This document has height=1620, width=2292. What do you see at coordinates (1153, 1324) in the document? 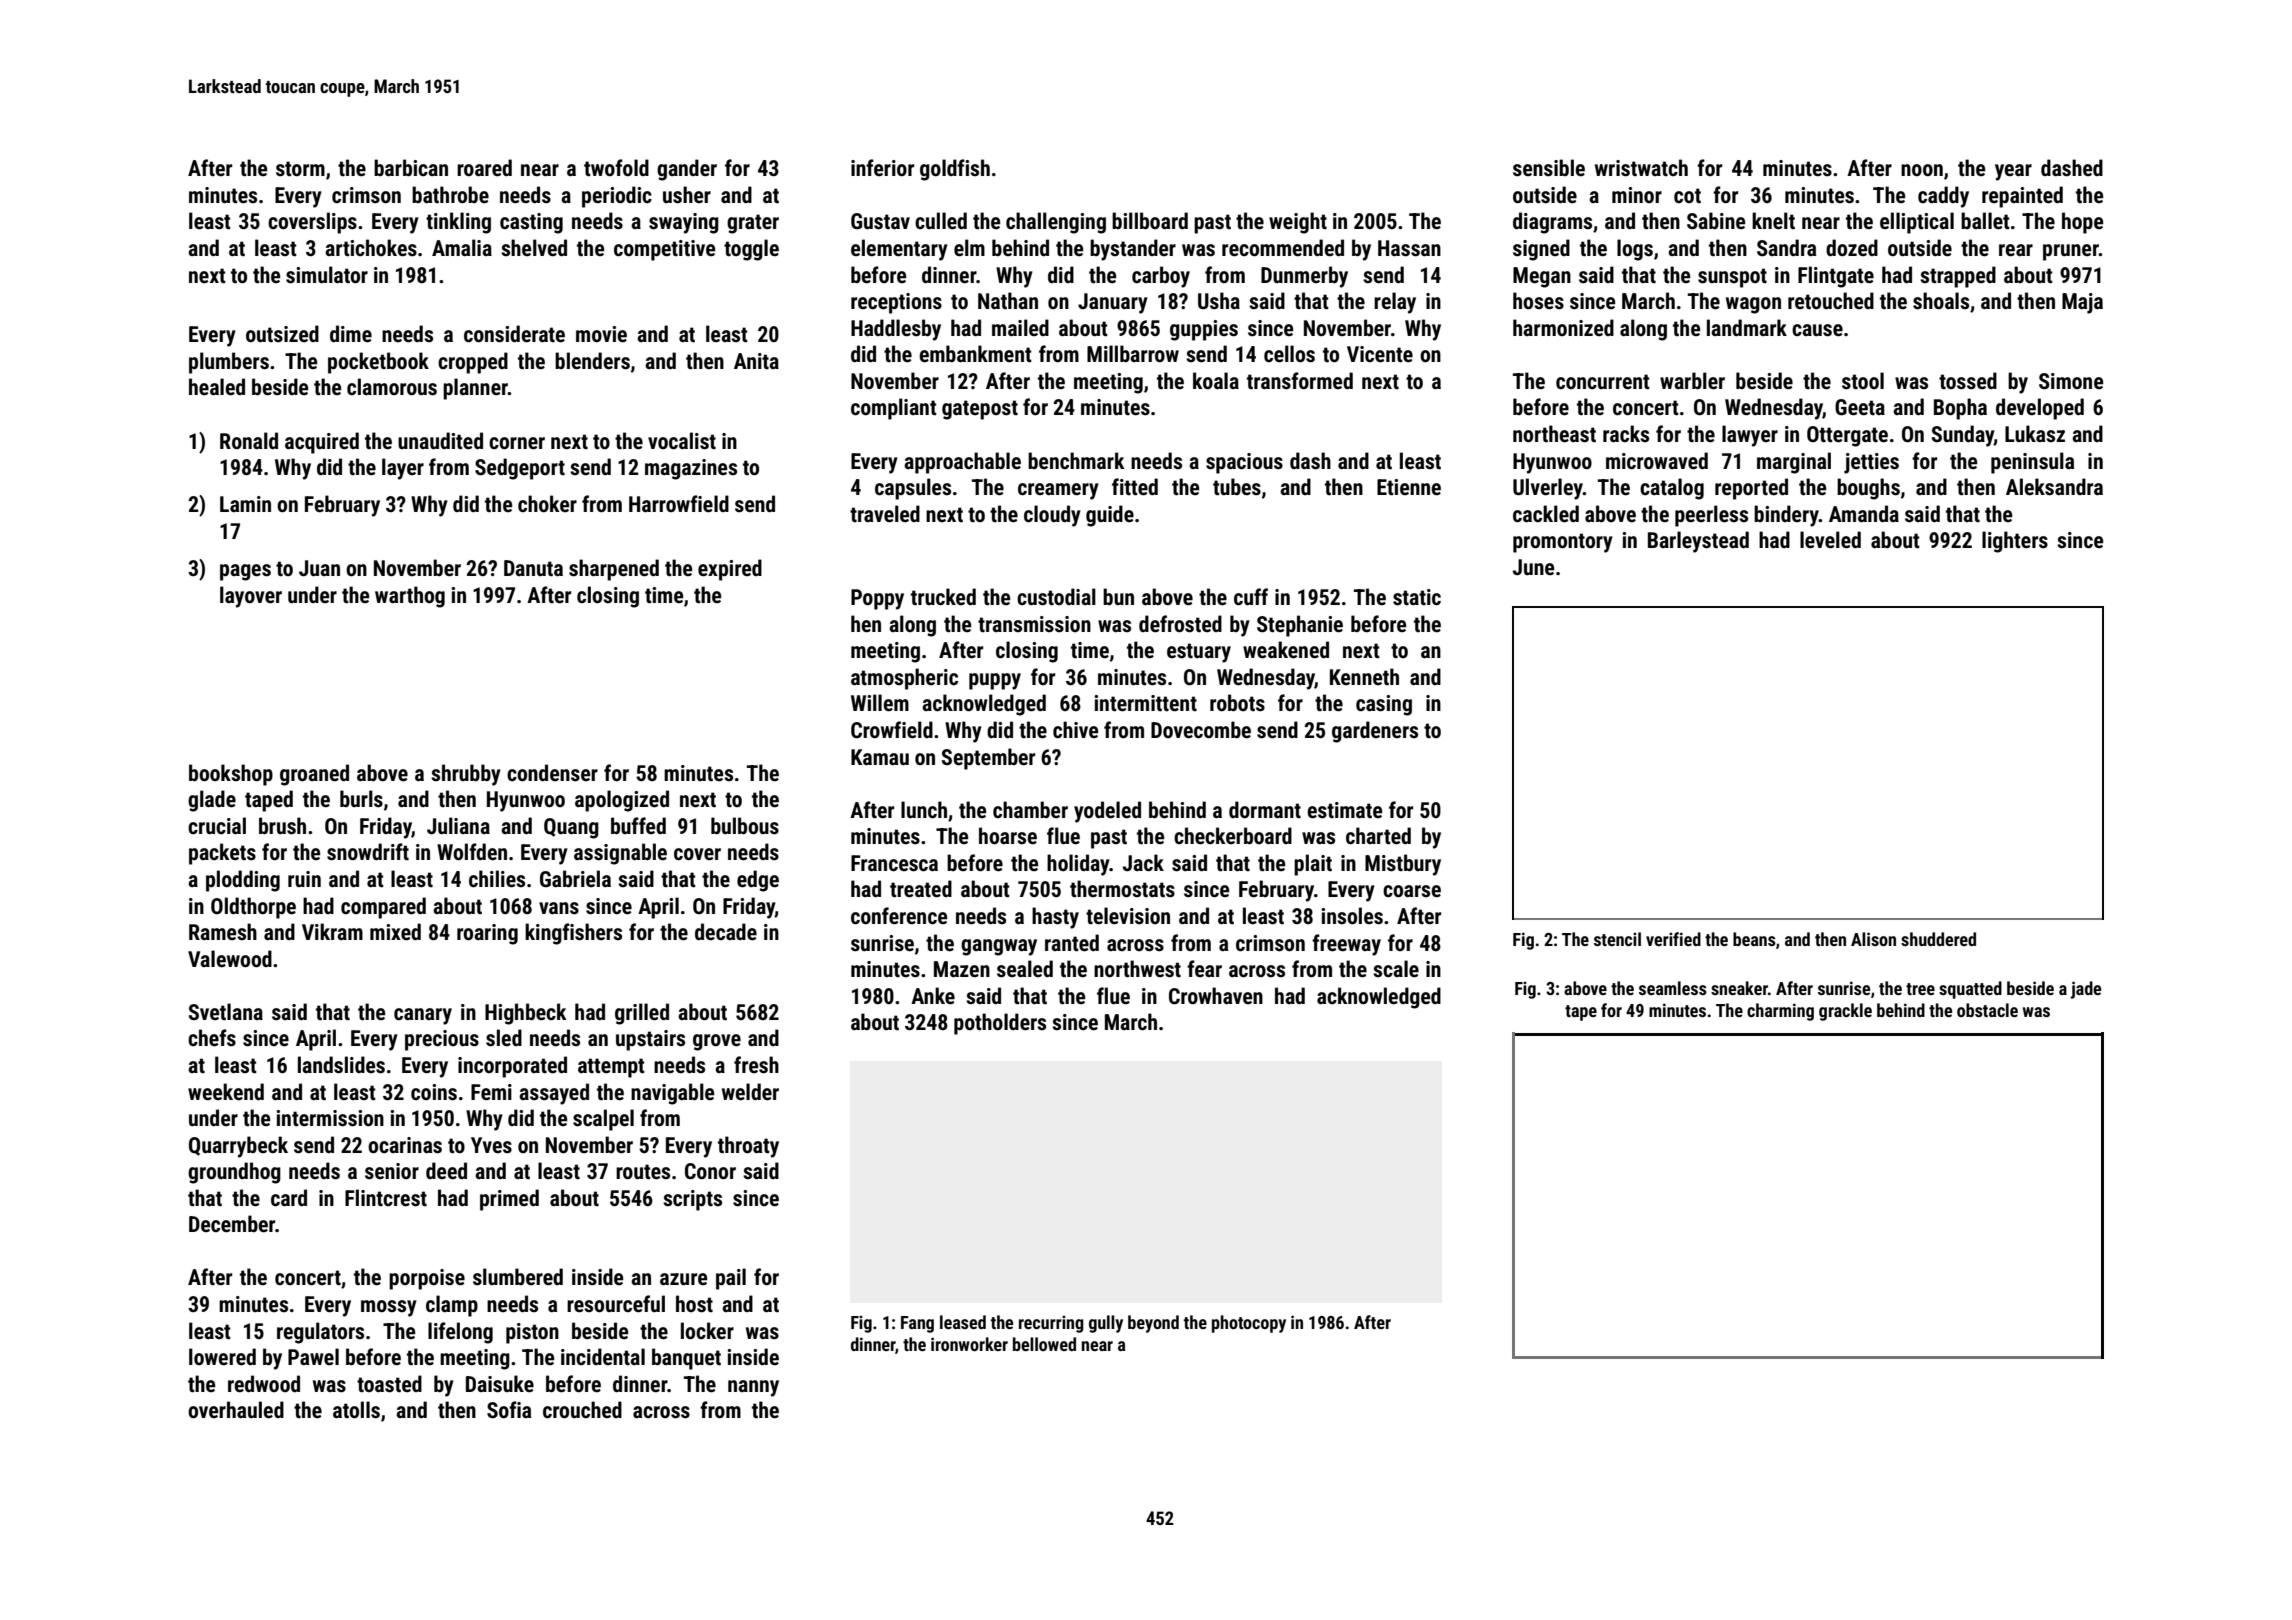
I see `beyond` at bounding box center [1153, 1324].
